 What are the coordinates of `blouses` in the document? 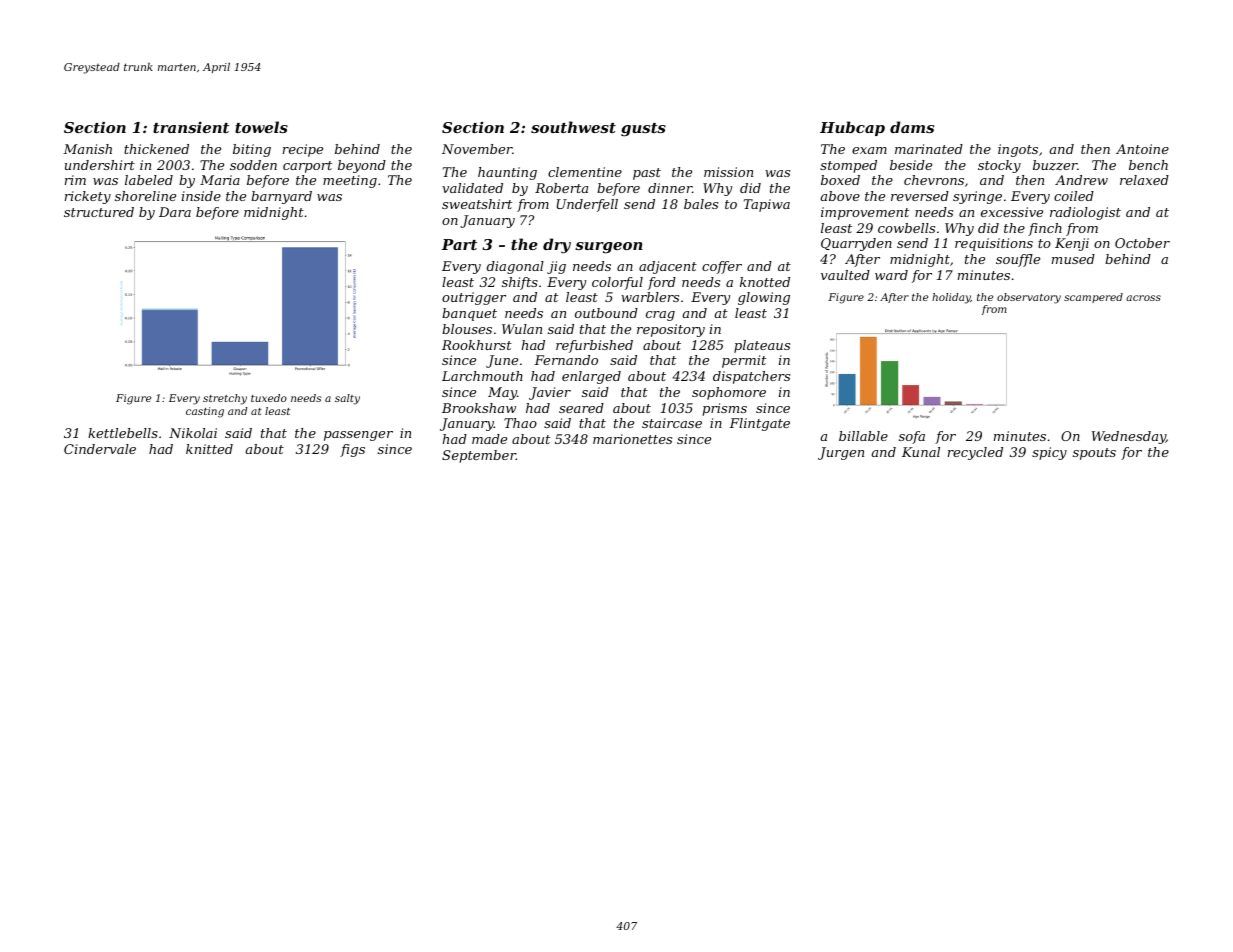 It's located at (467, 329).
